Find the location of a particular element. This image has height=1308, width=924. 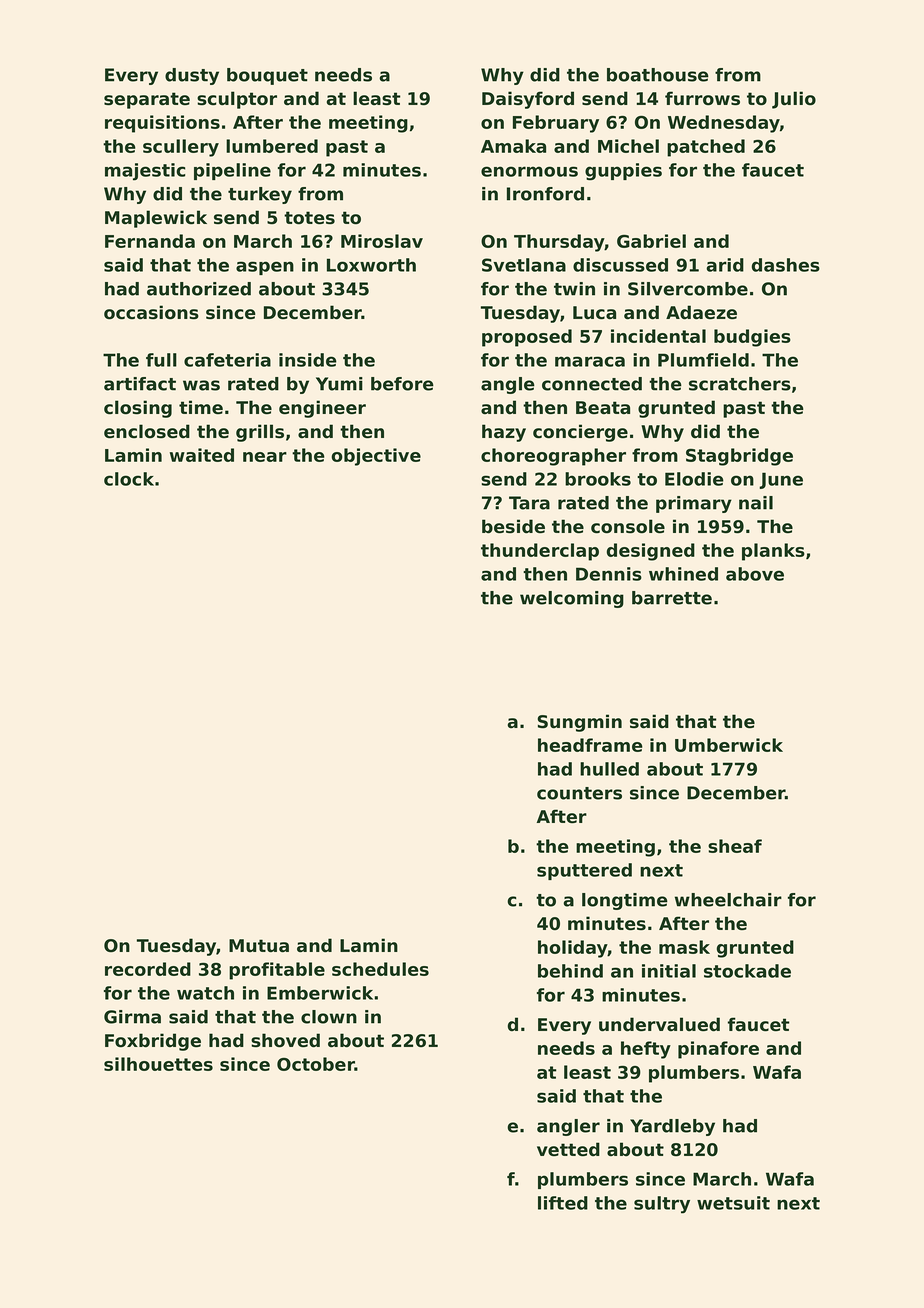

clock is located at coordinates (129, 479).
